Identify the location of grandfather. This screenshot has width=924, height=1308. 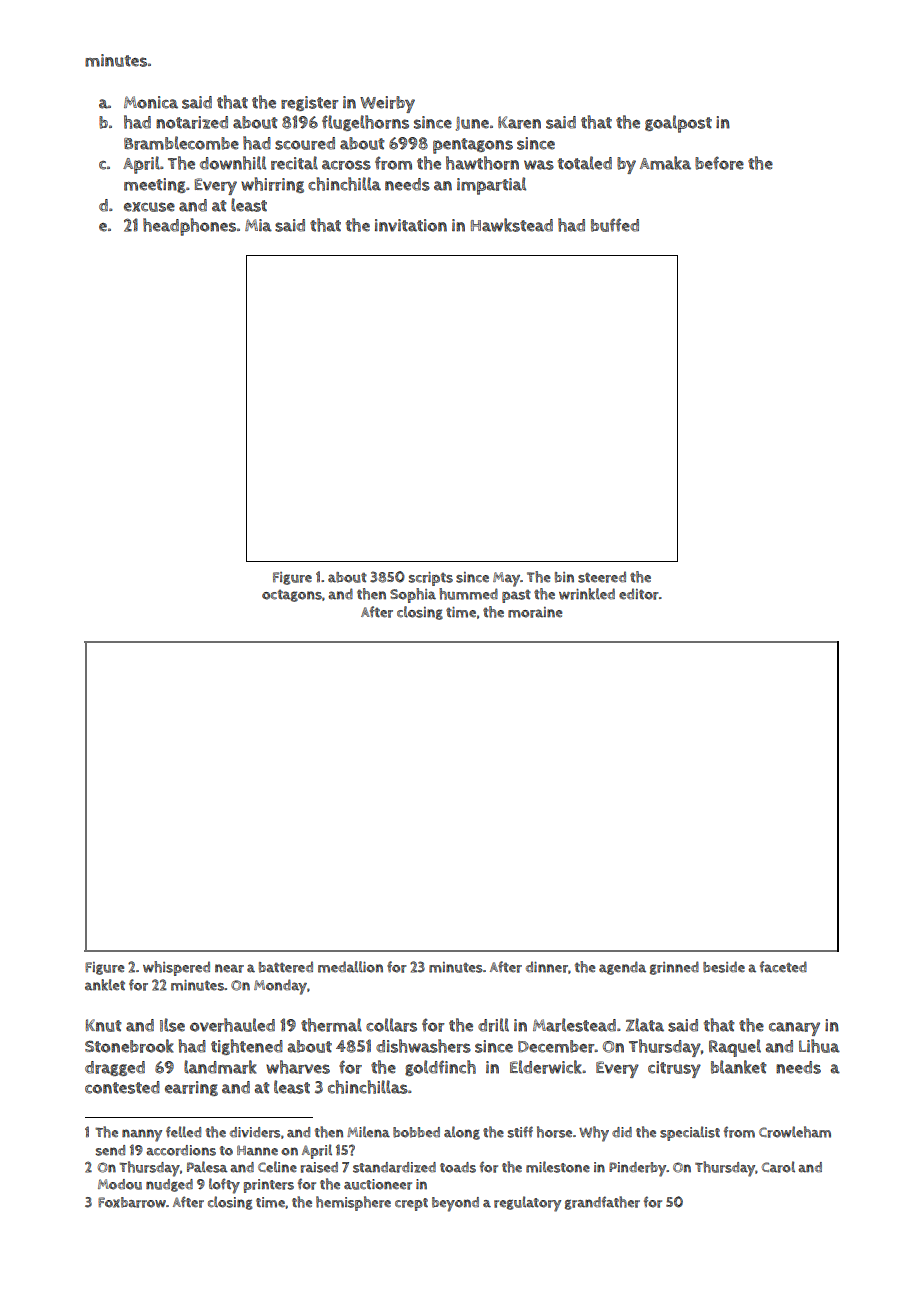
(602, 1203).
